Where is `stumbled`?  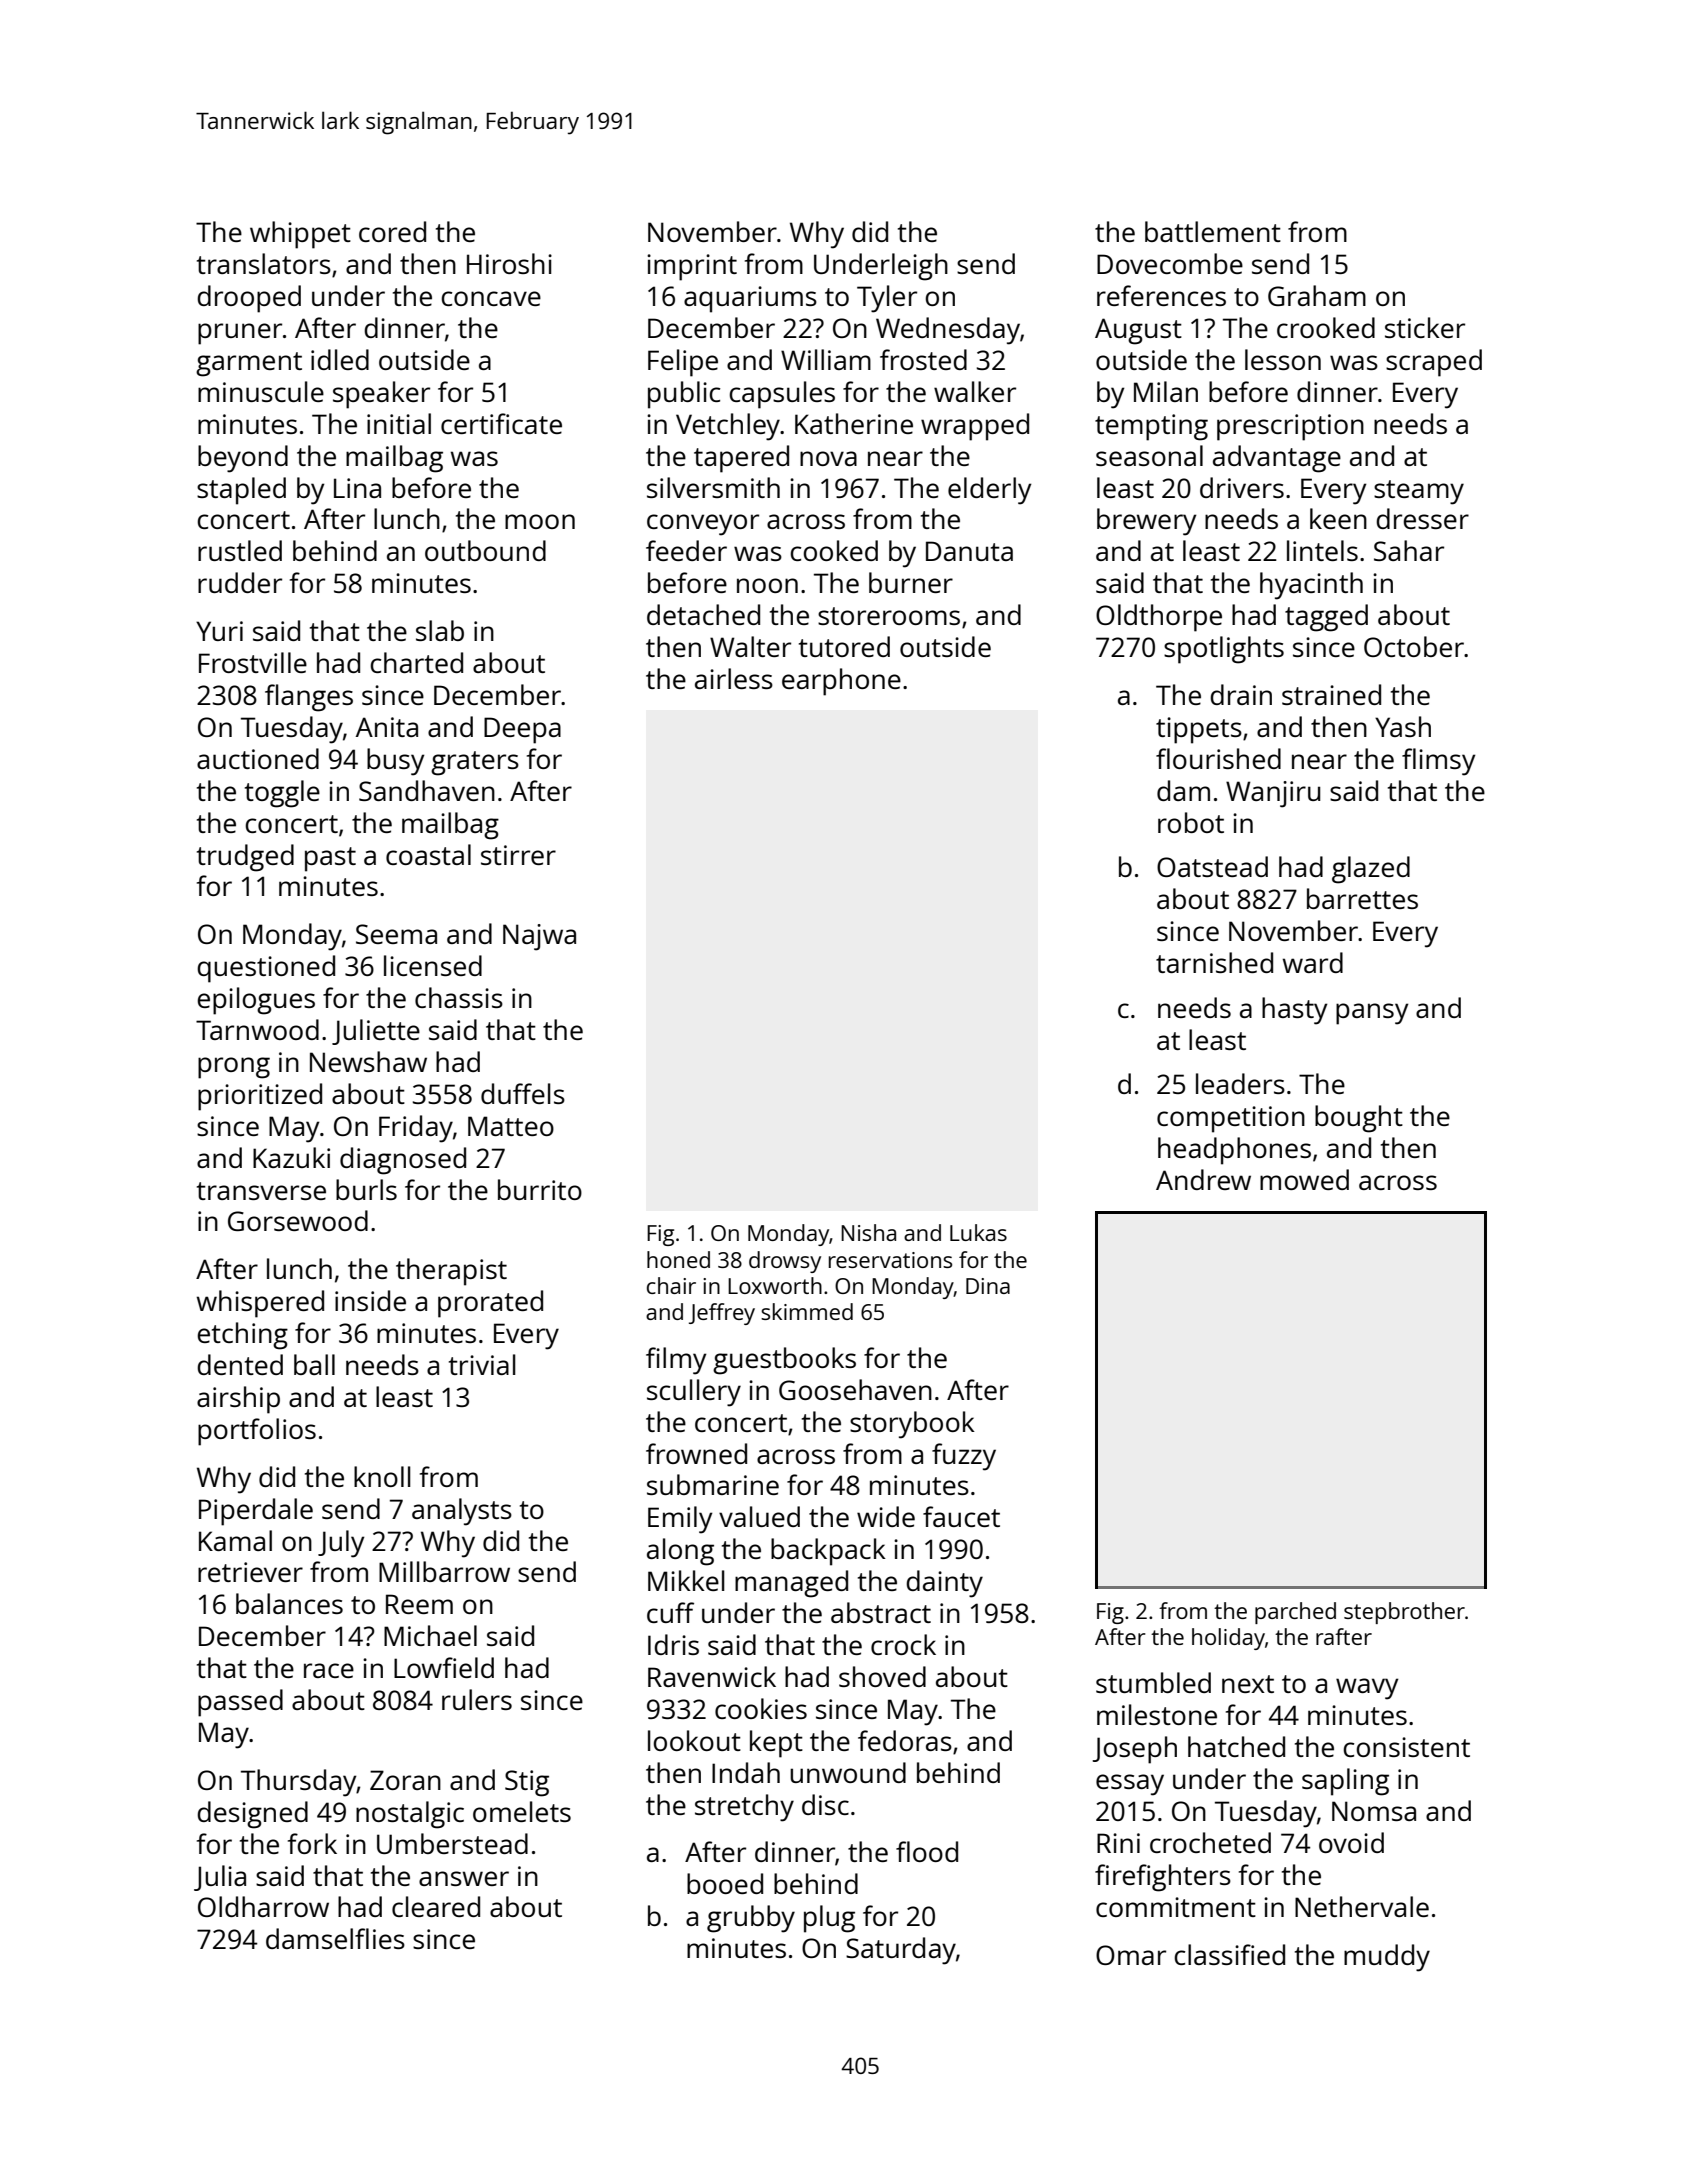 stumbled is located at coordinates (1153, 1682).
